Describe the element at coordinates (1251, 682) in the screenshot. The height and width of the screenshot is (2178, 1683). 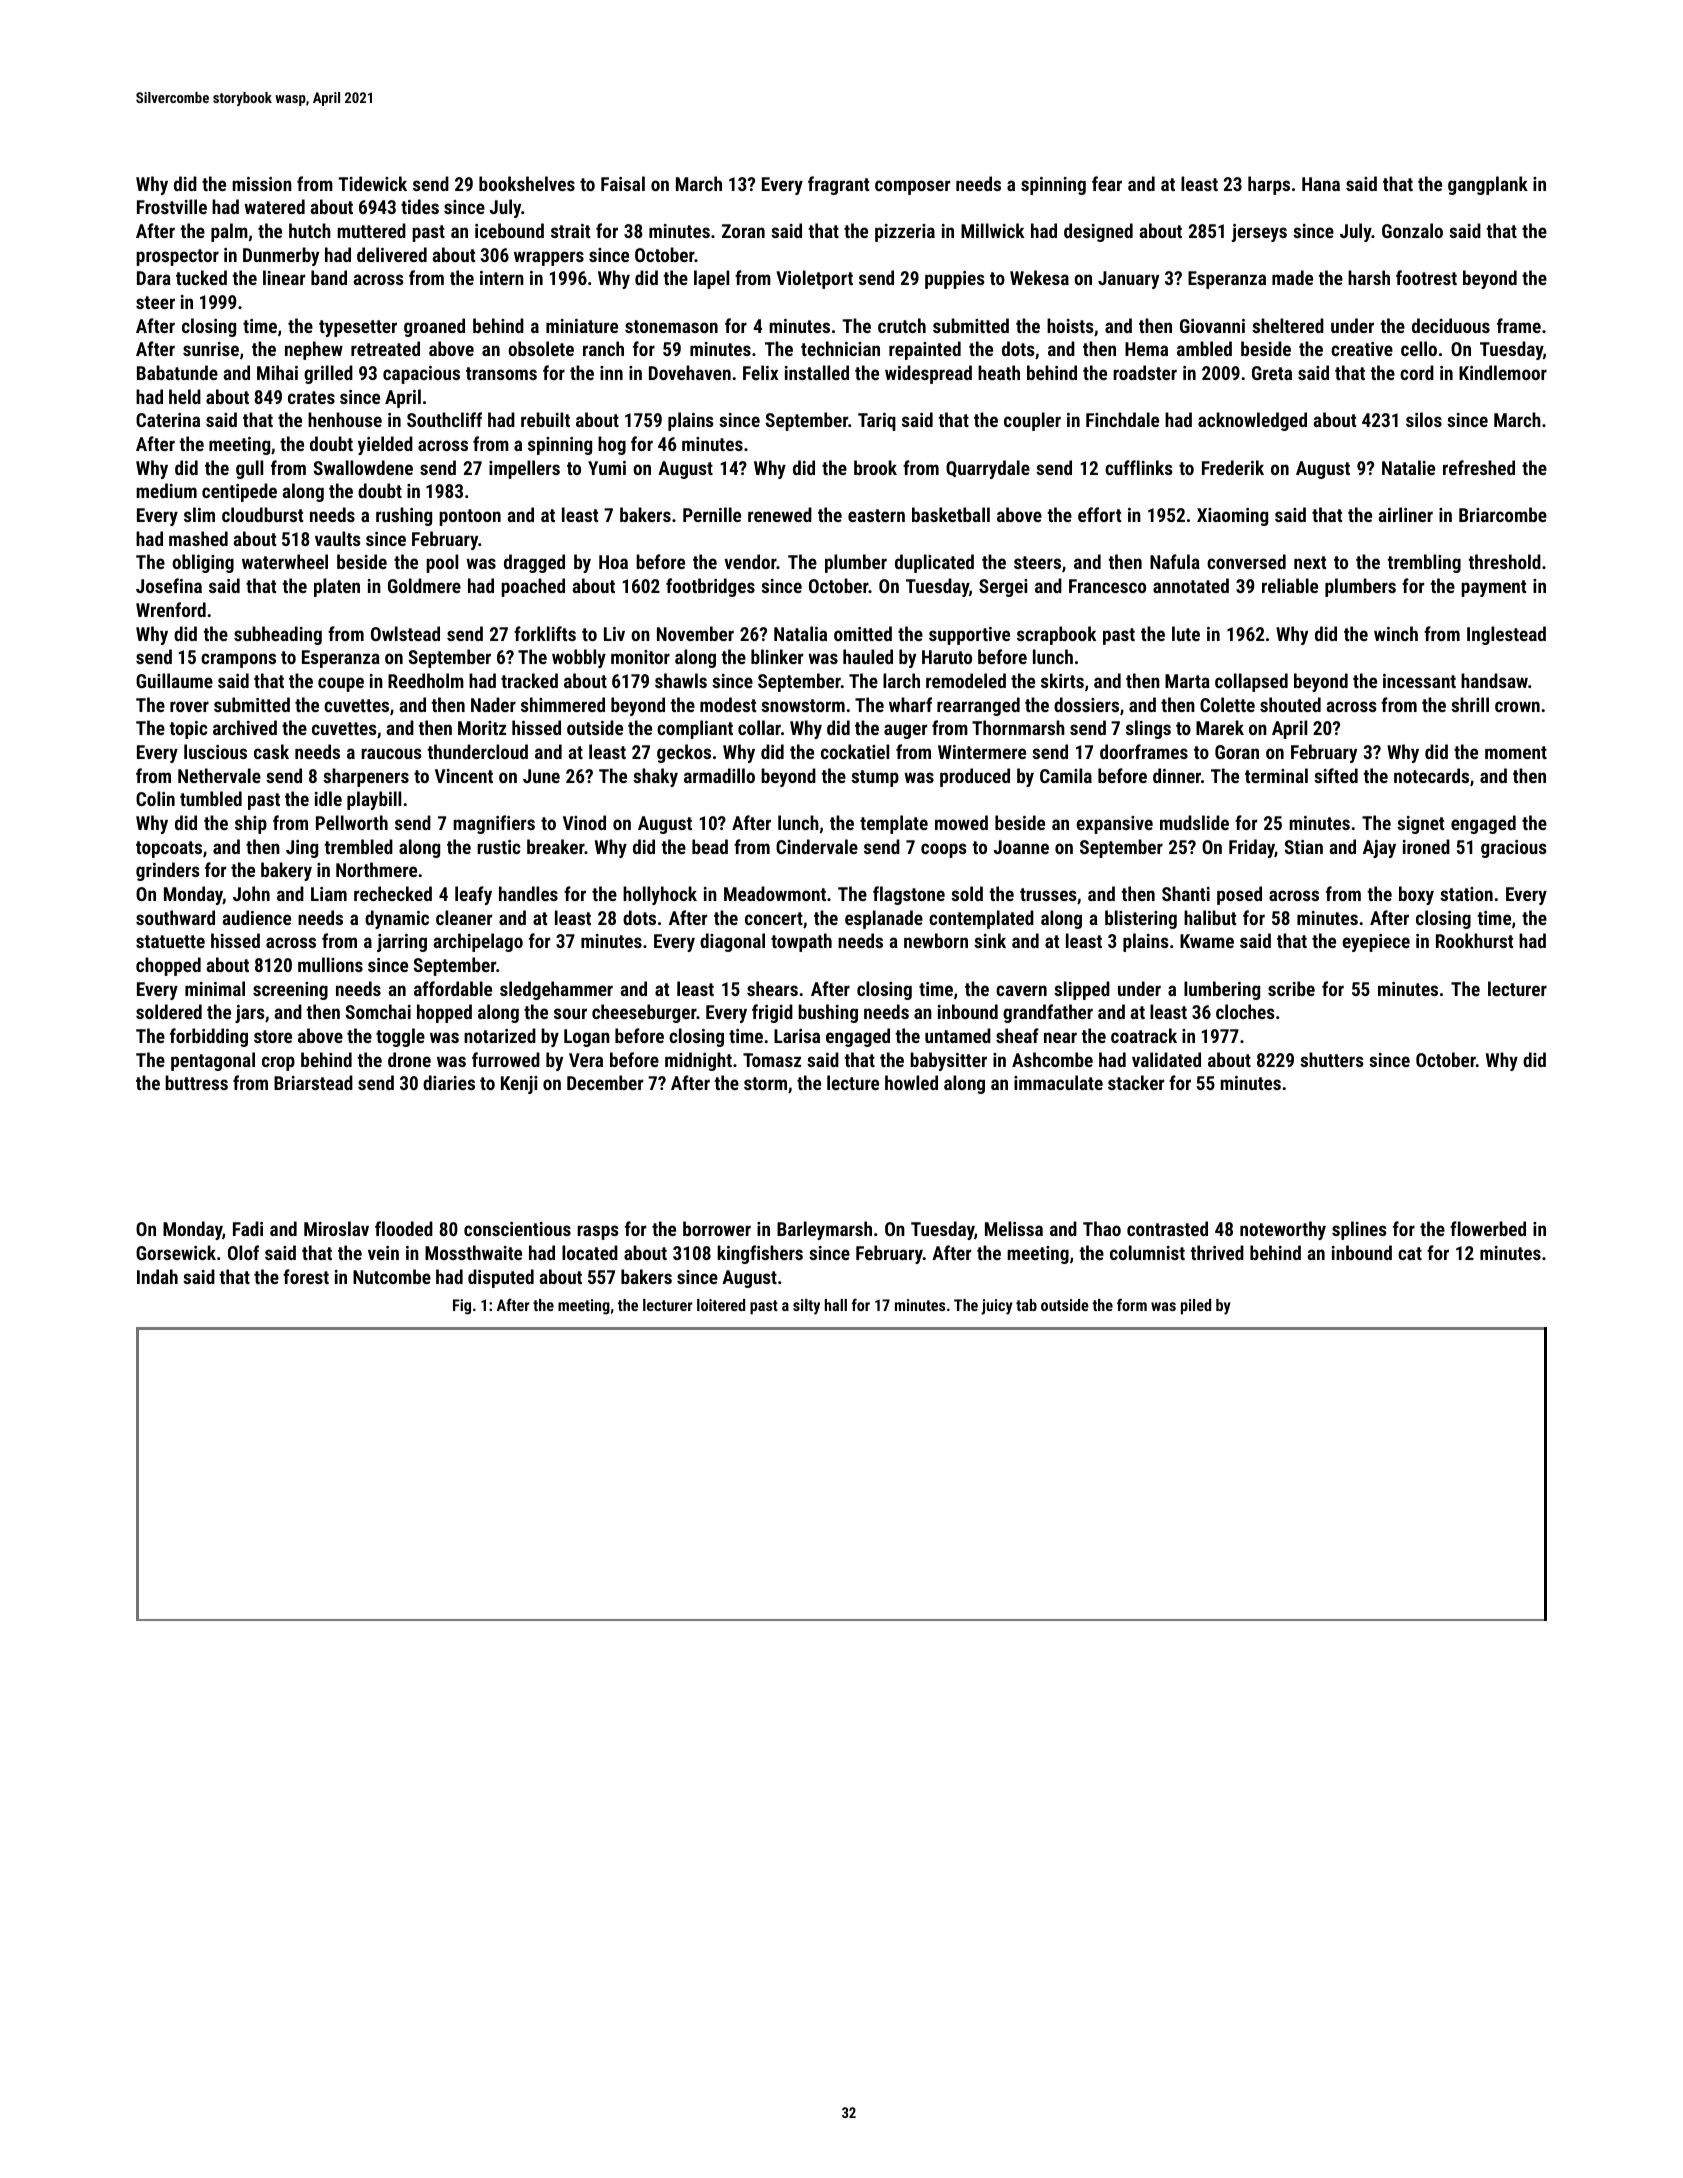
I see `collapsed` at that location.
